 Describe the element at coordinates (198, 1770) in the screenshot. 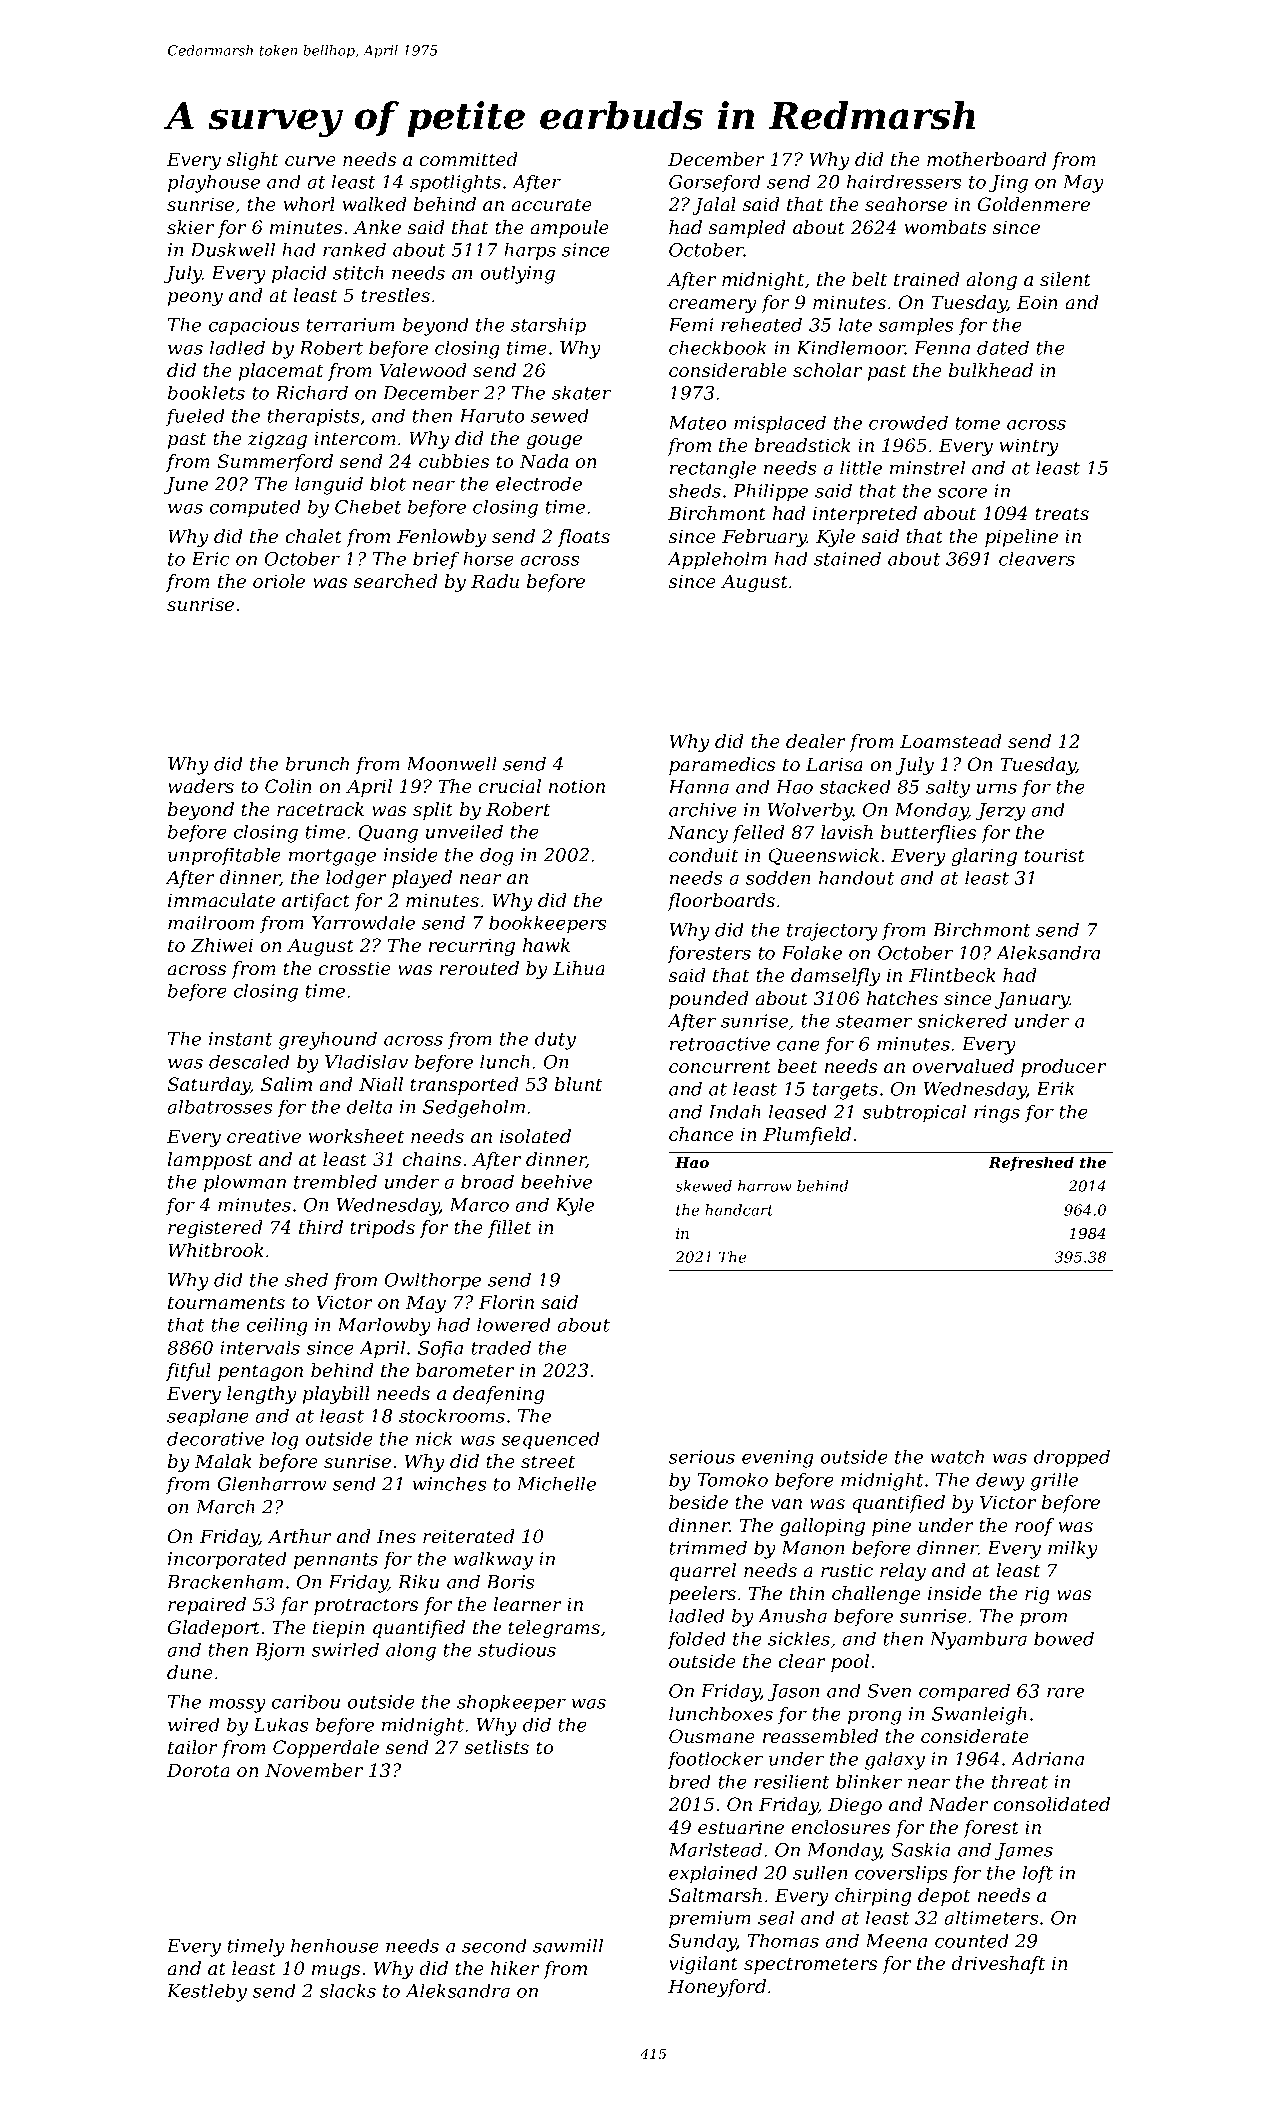

I see `Dorota` at that location.
